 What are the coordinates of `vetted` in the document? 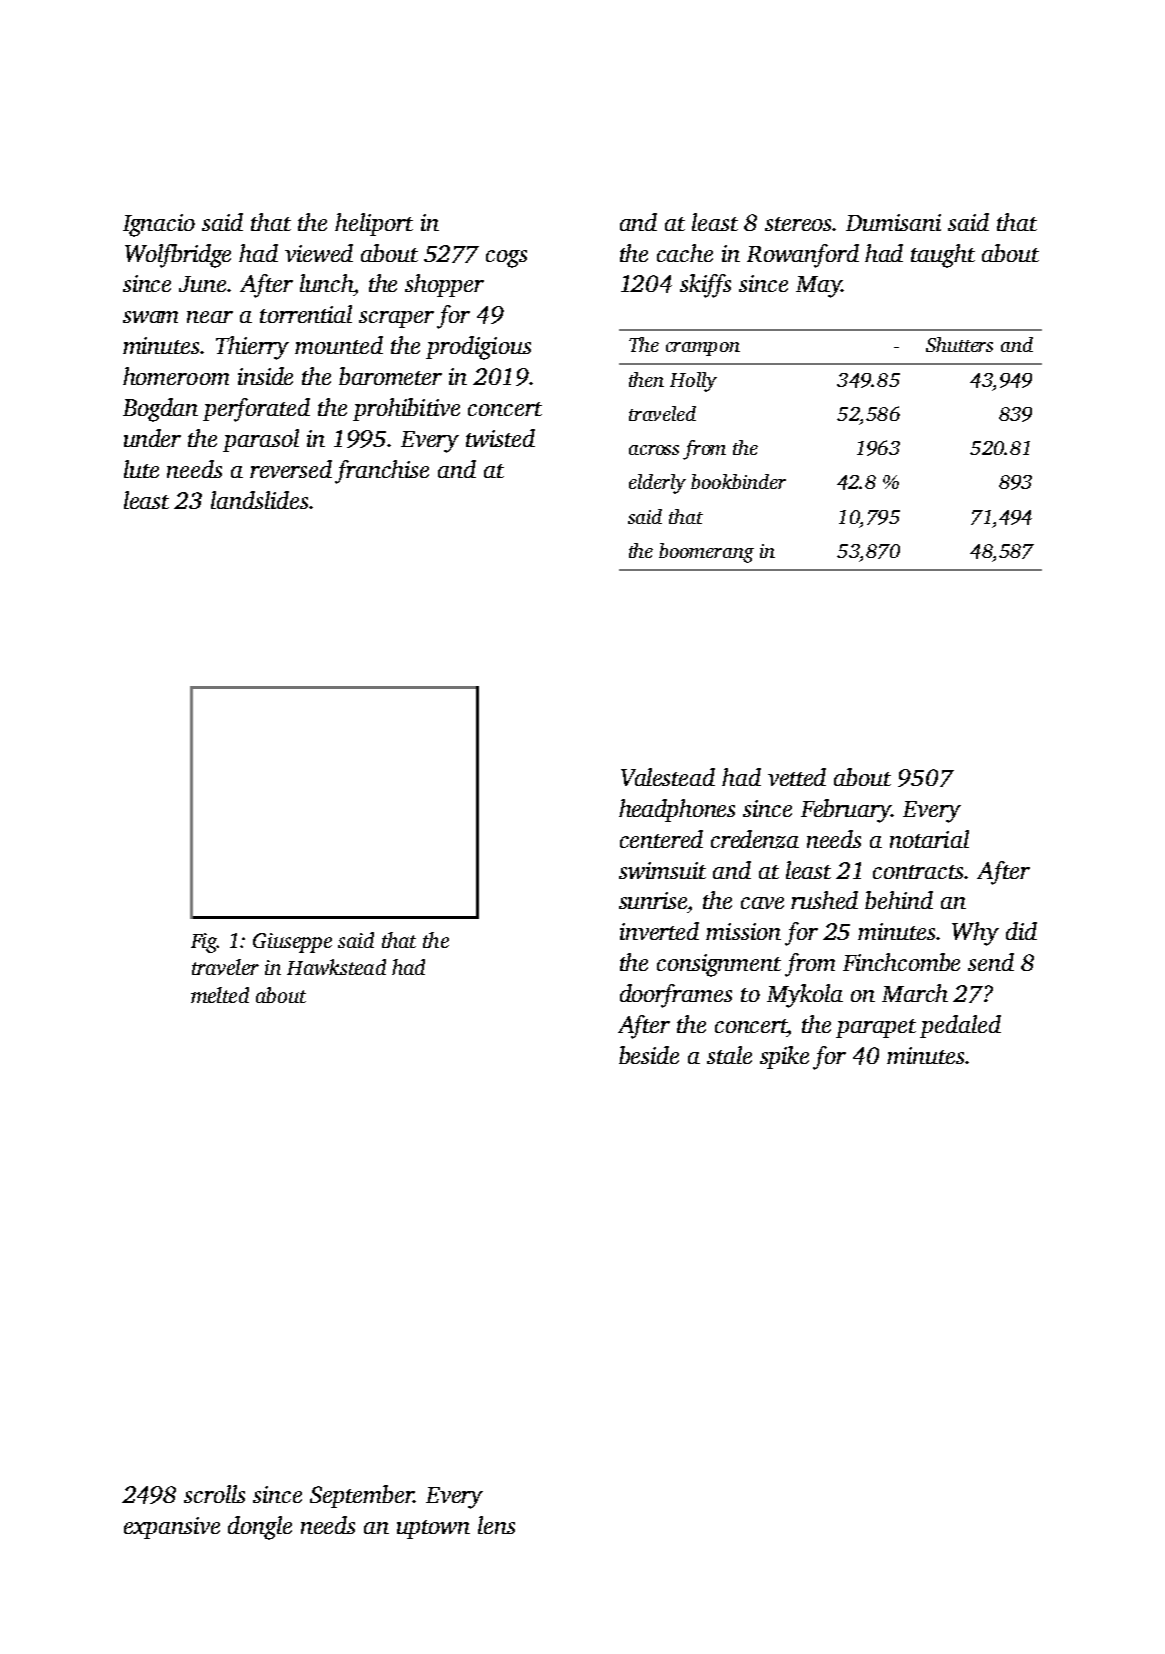 It's located at (797, 777).
